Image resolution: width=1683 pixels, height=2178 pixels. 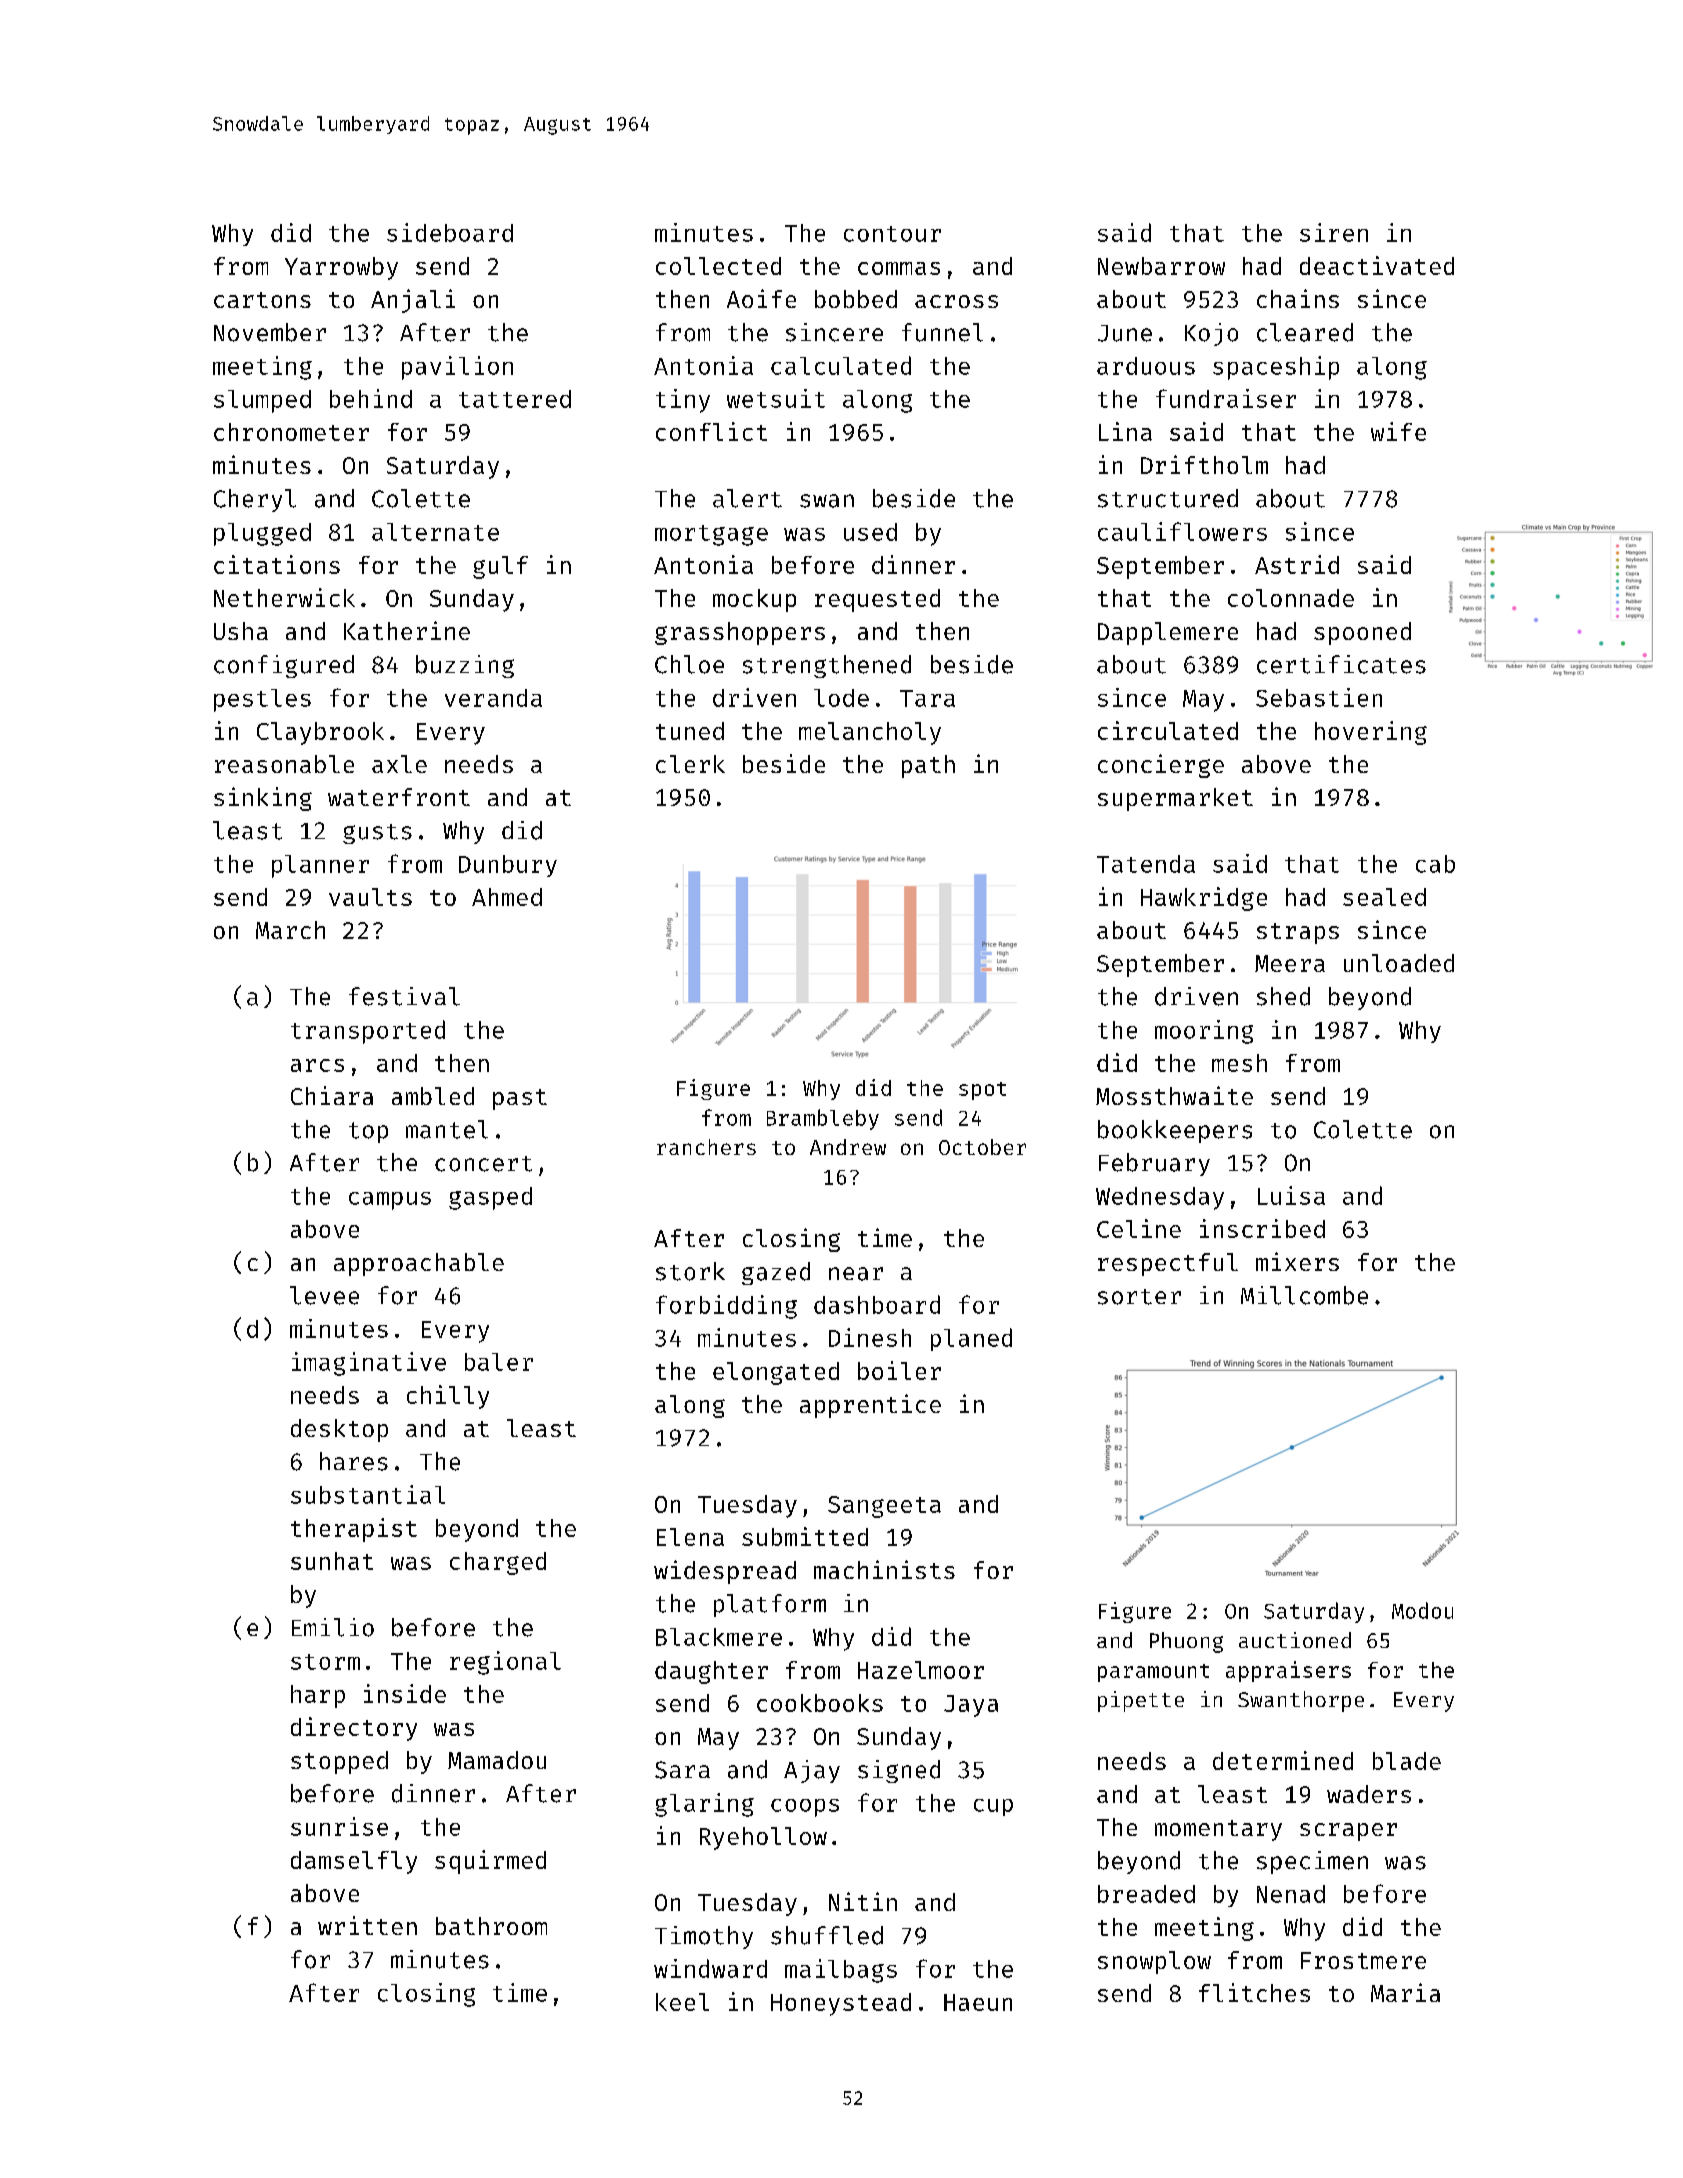 What do you see at coordinates (507, 897) in the screenshot?
I see `Ahmed` at bounding box center [507, 897].
